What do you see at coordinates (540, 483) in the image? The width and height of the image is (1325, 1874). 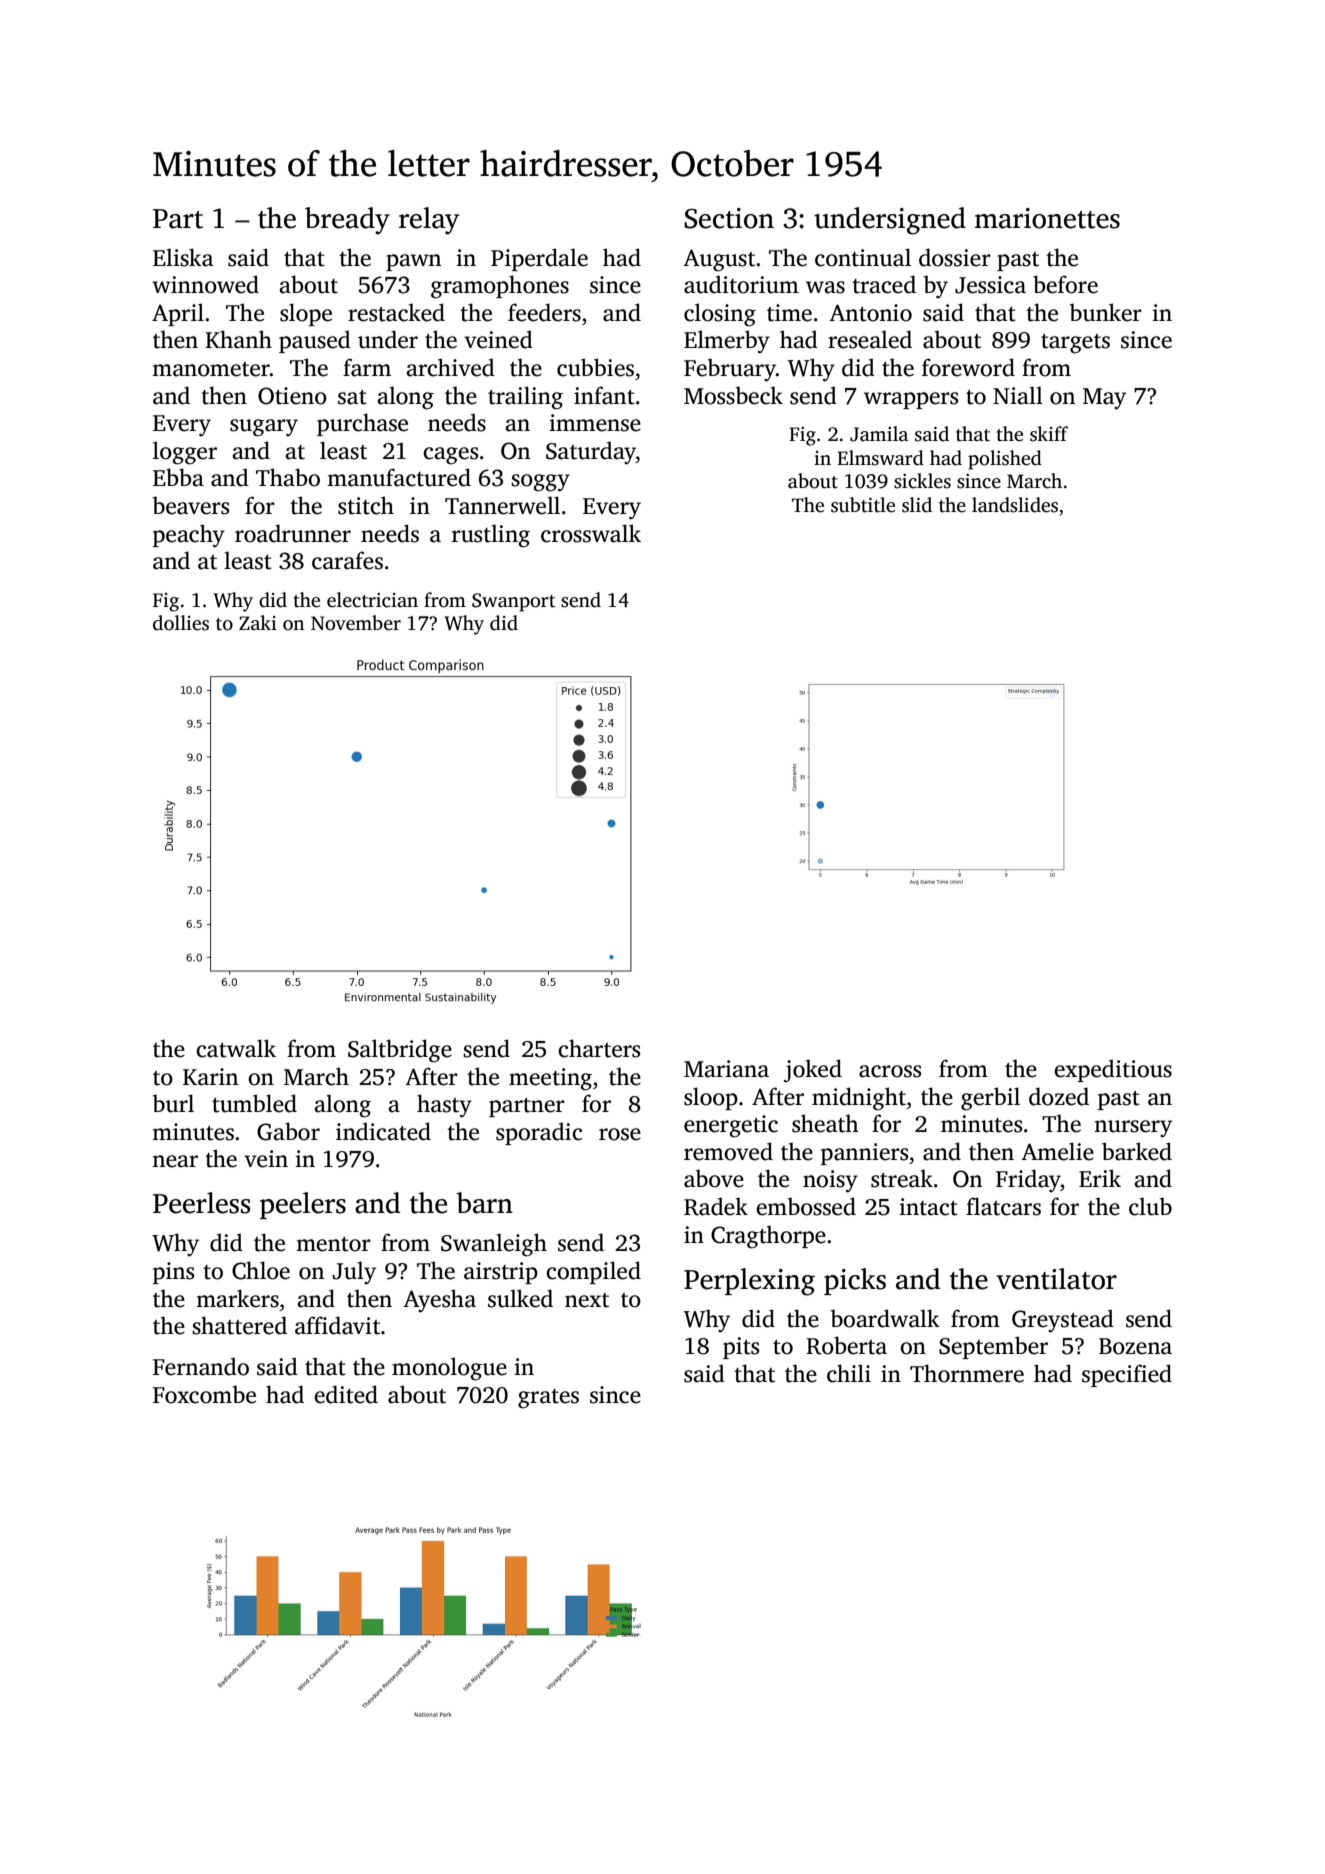 I see `soggy` at bounding box center [540, 483].
